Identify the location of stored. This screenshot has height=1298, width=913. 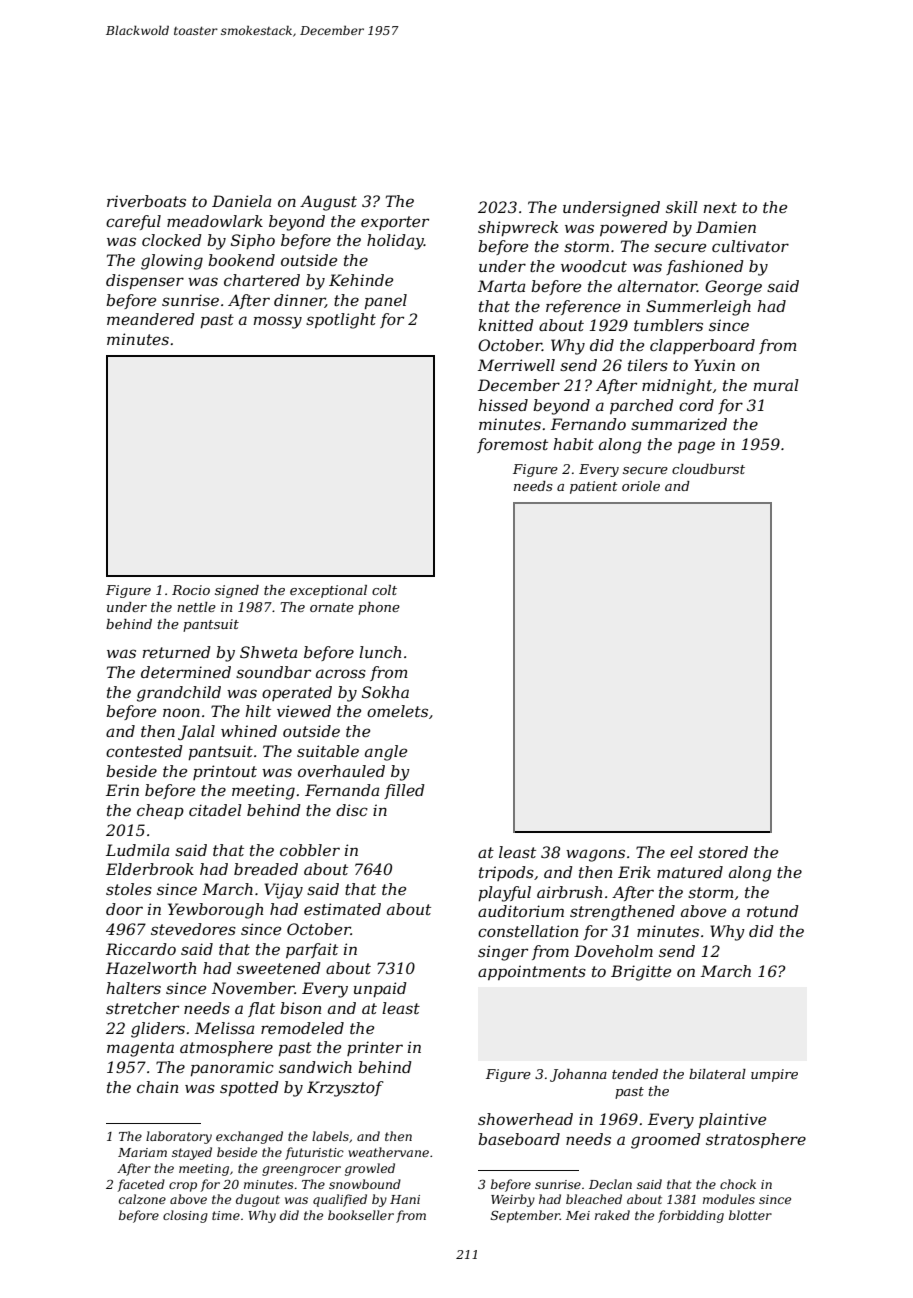
(723, 852).
